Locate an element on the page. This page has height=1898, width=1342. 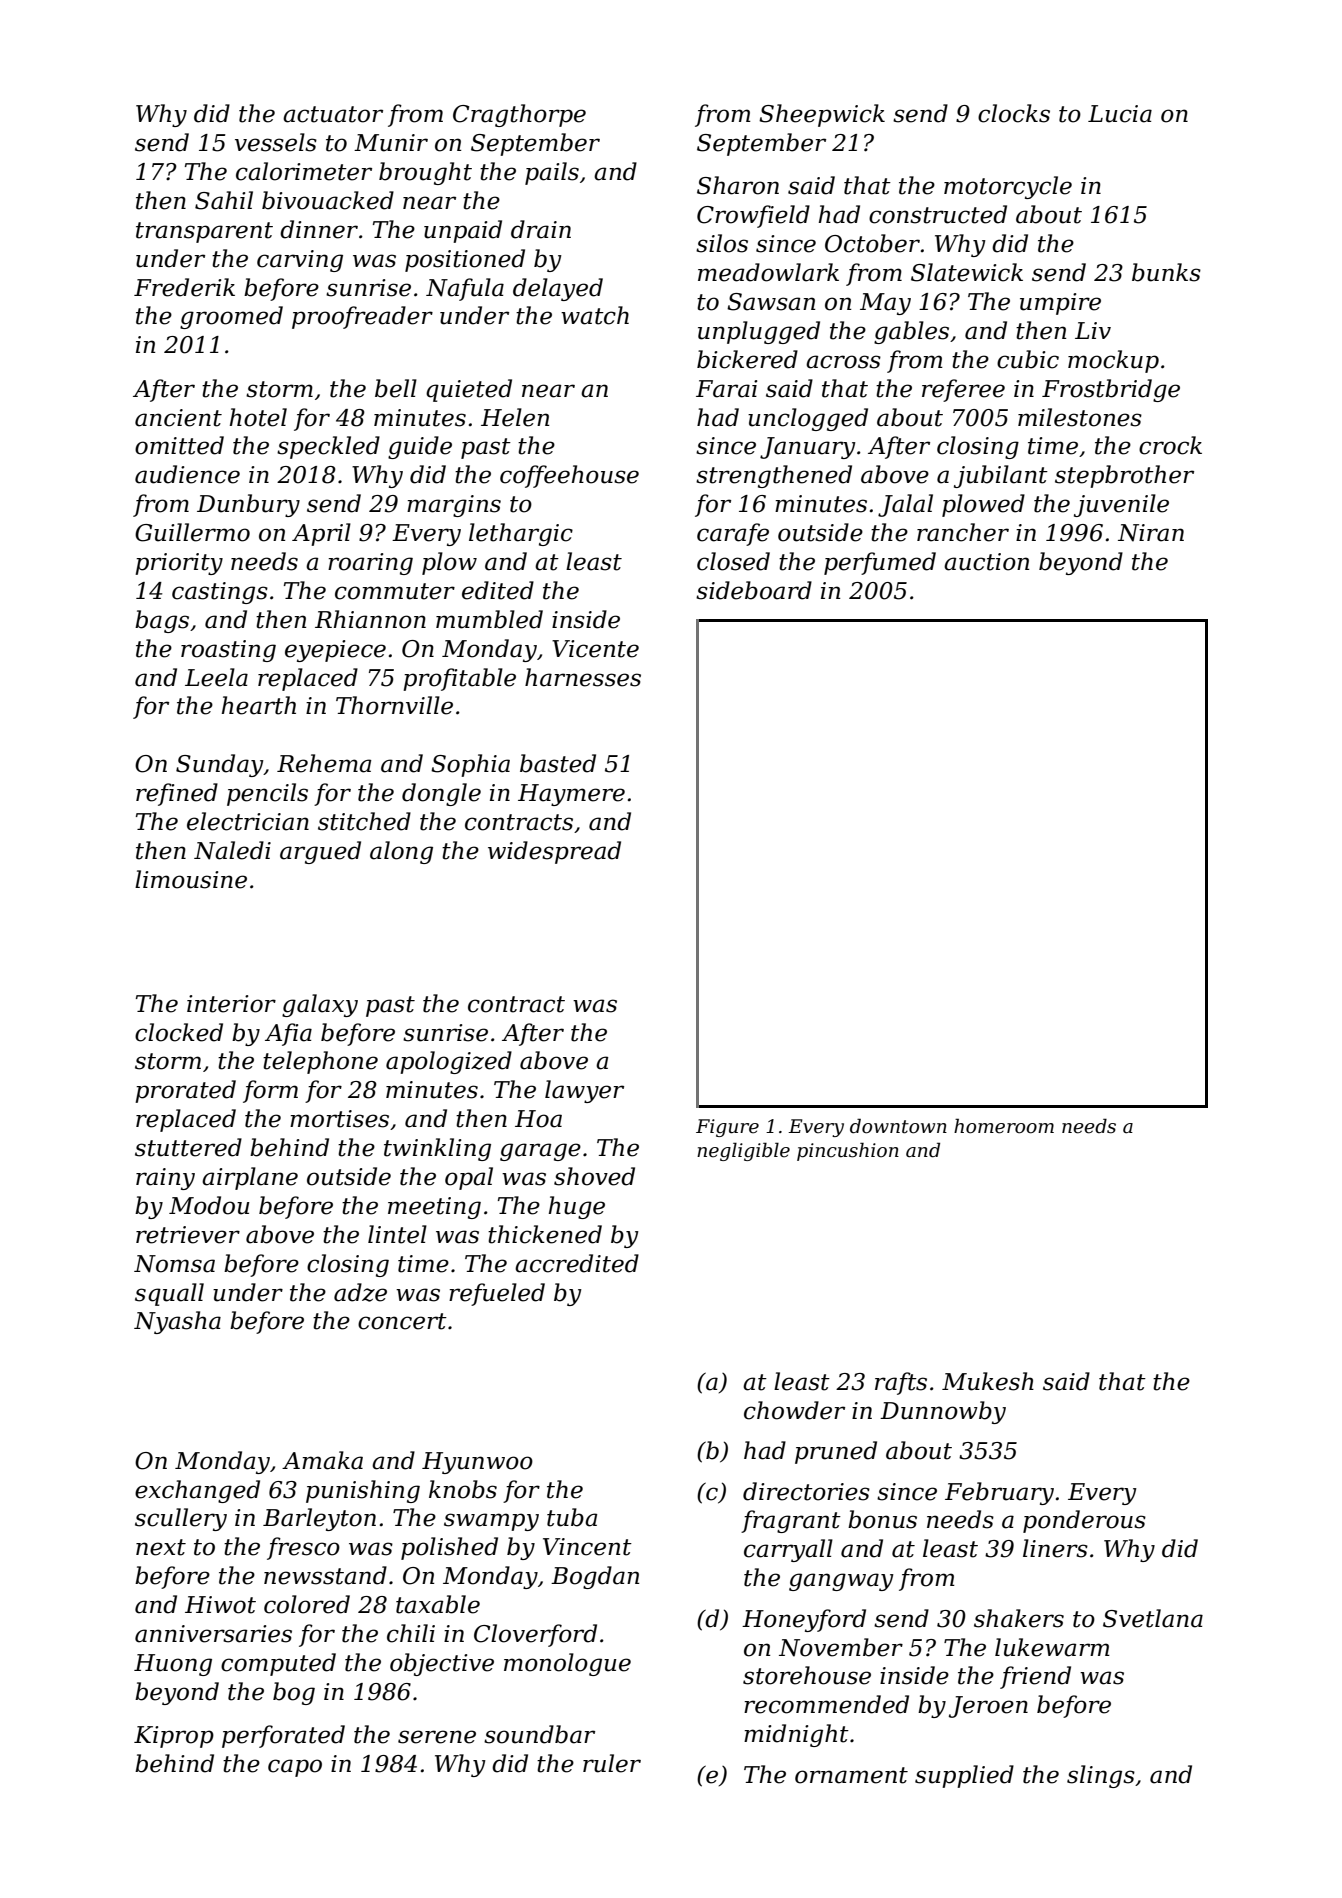
perforated is located at coordinates (283, 1736).
